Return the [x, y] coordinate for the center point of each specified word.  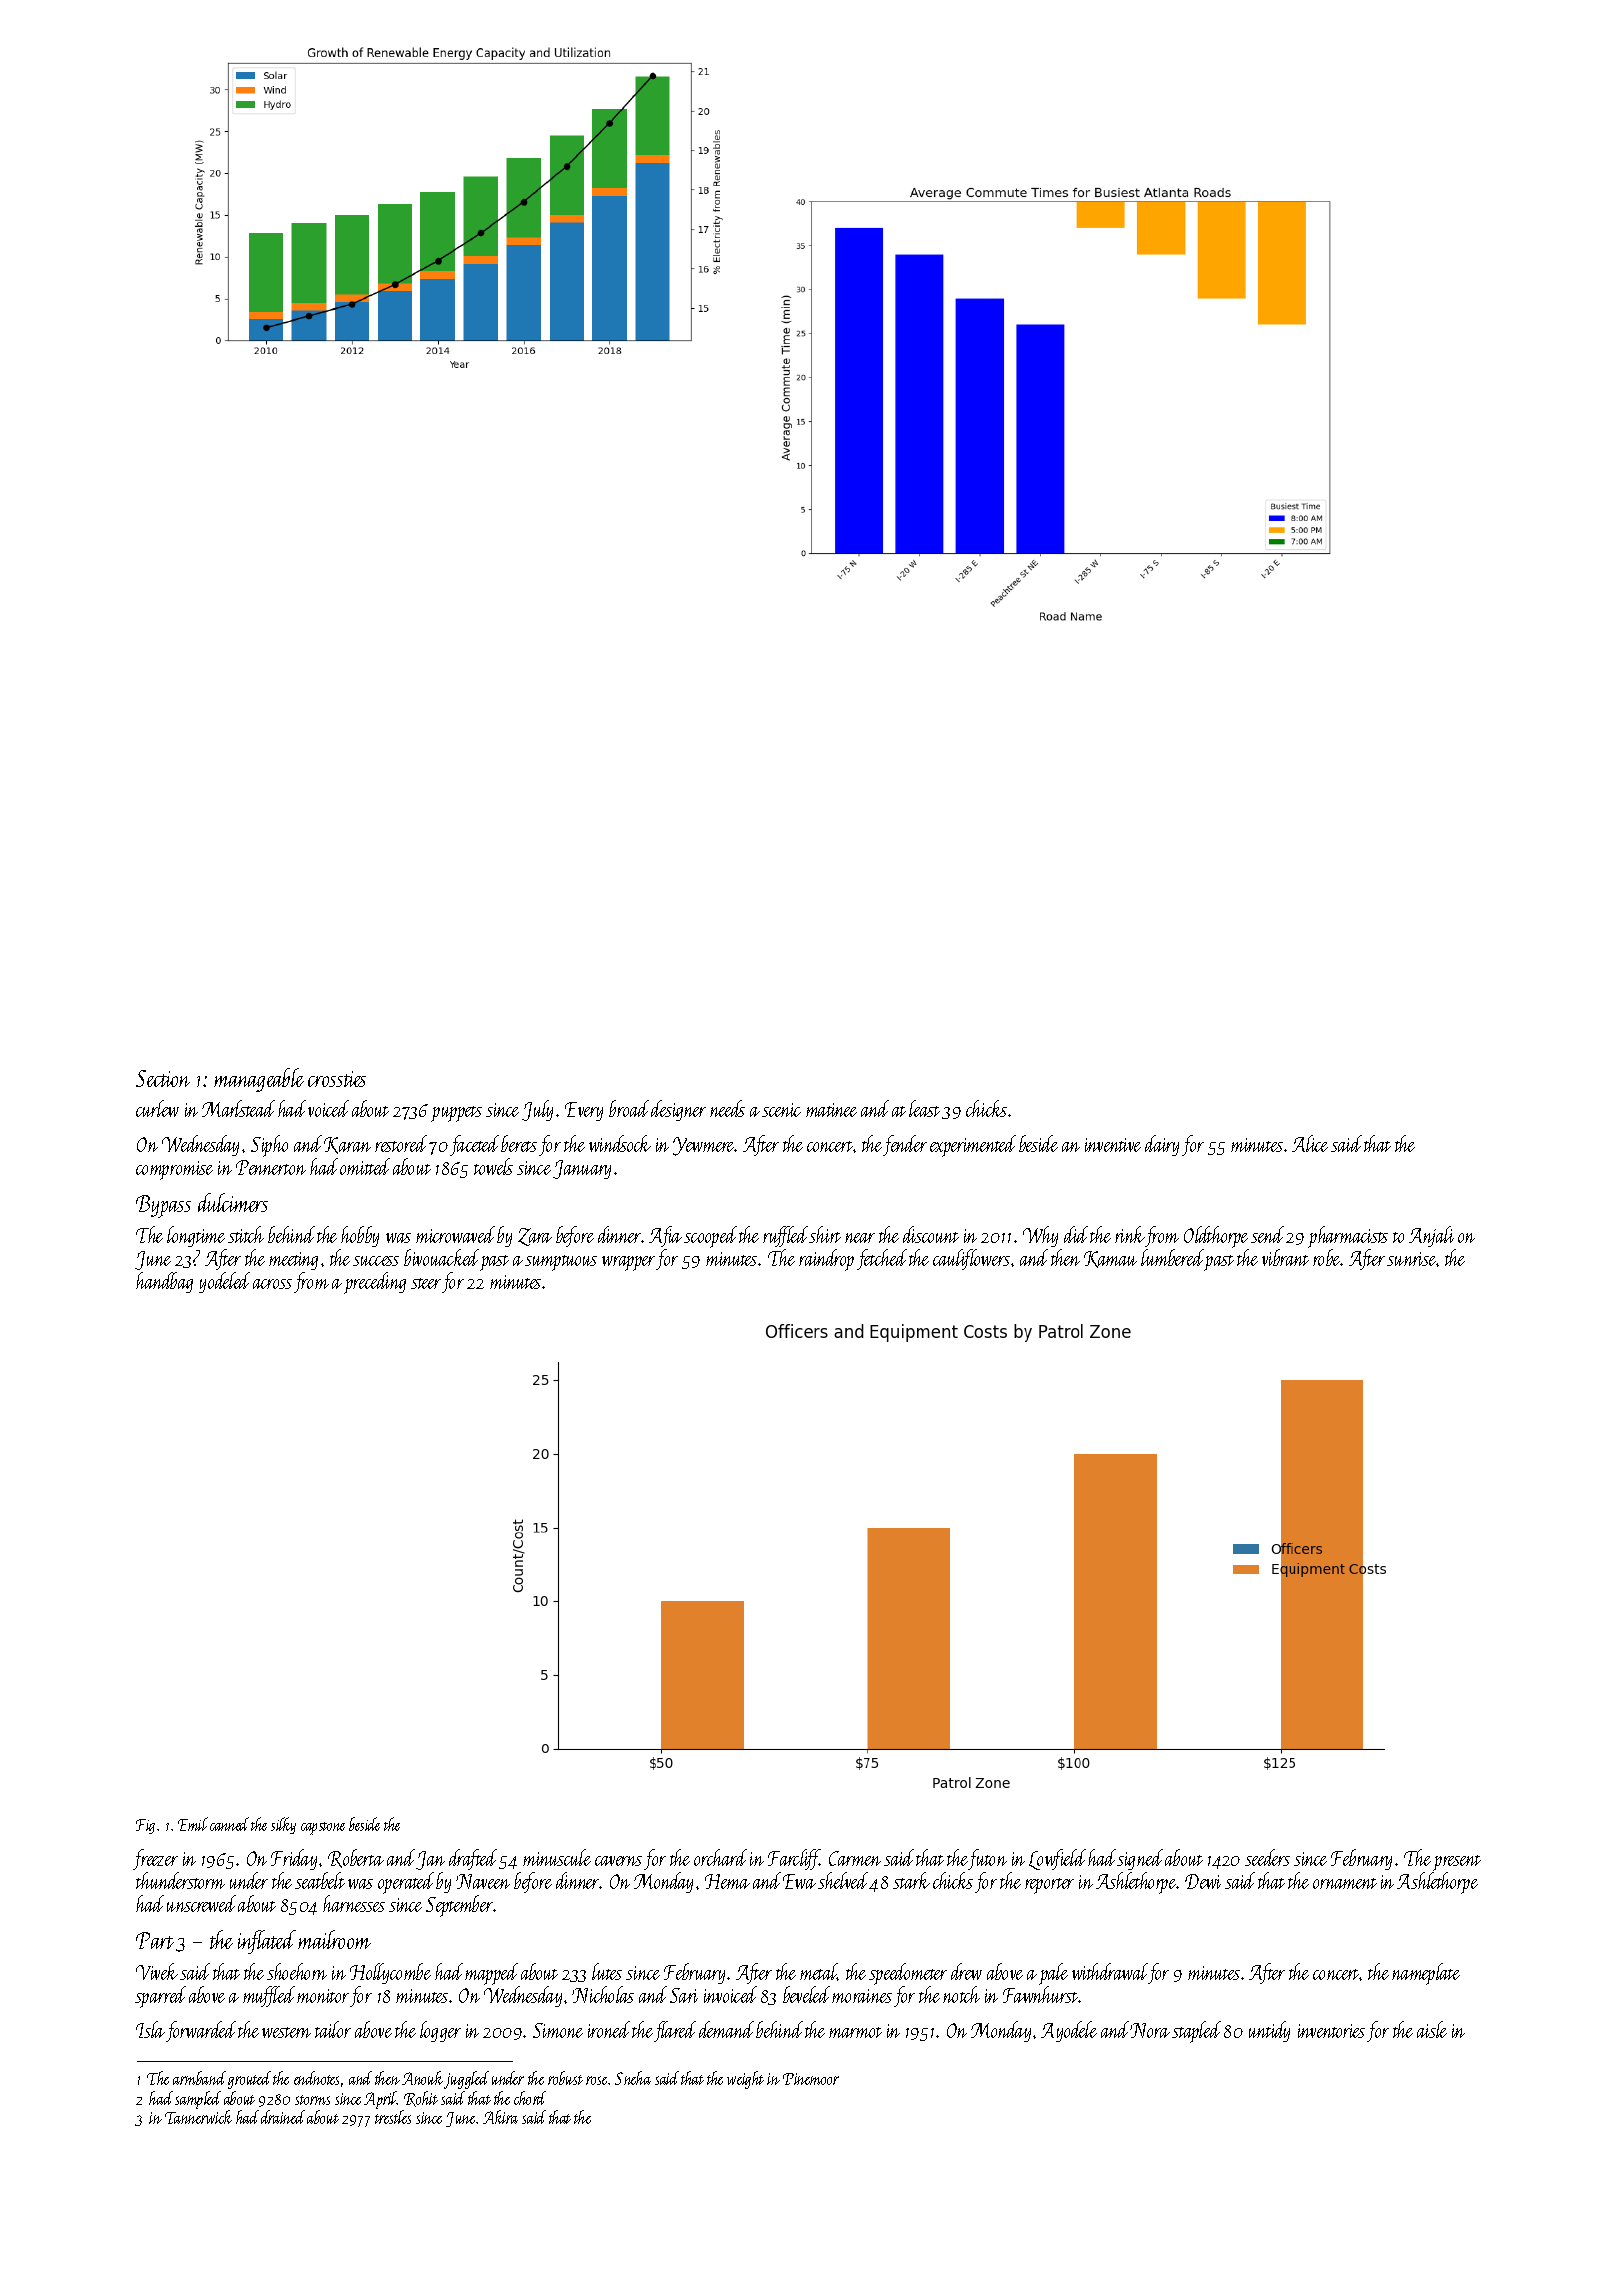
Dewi [1203, 1881]
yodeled [224, 1282]
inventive [1113, 1145]
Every [584, 1111]
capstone [323, 1828]
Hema [727, 1881]
